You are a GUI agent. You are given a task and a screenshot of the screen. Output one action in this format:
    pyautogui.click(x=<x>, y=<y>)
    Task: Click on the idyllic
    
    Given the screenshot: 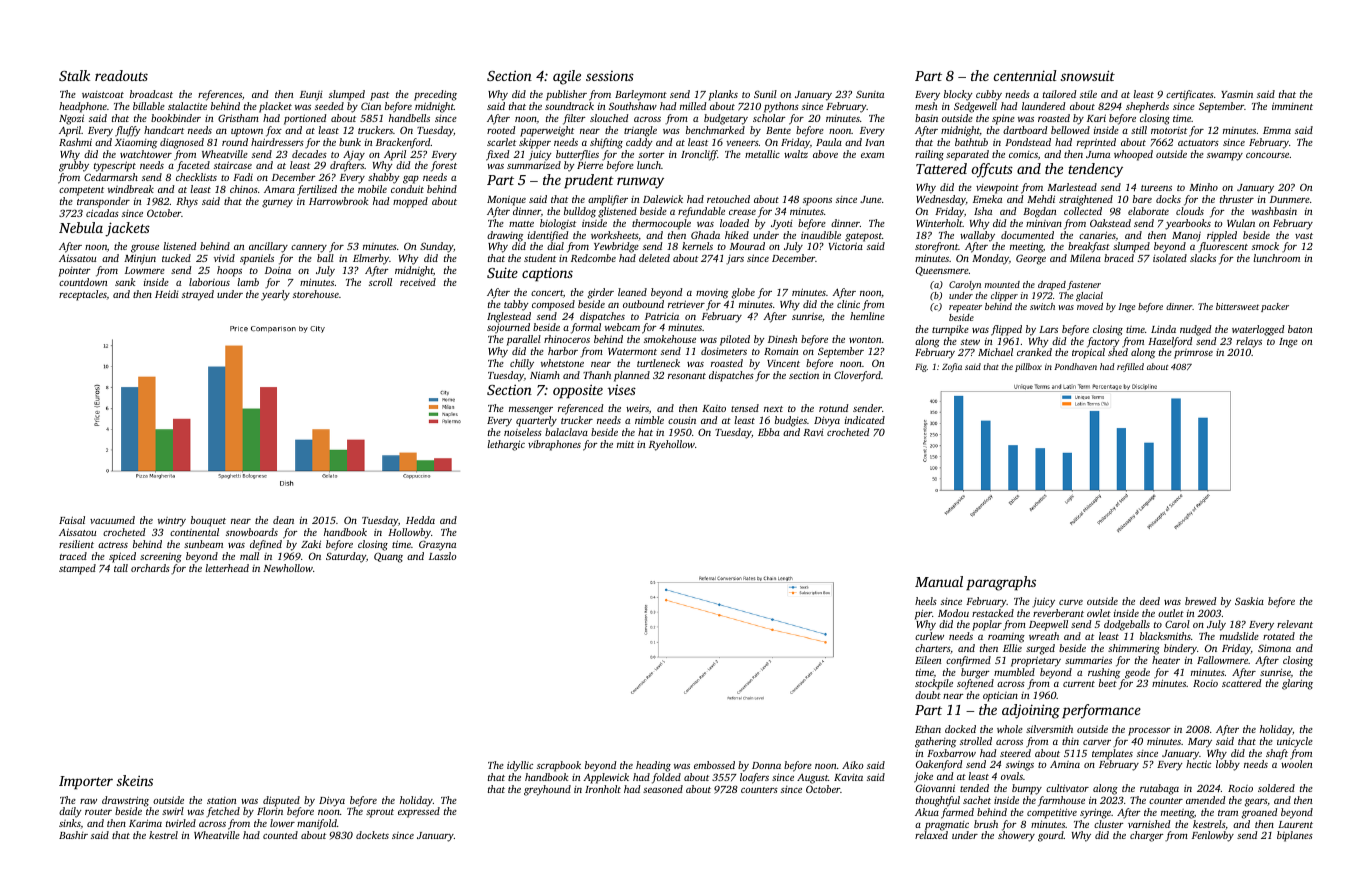 What is the action you would take?
    pyautogui.click(x=520, y=766)
